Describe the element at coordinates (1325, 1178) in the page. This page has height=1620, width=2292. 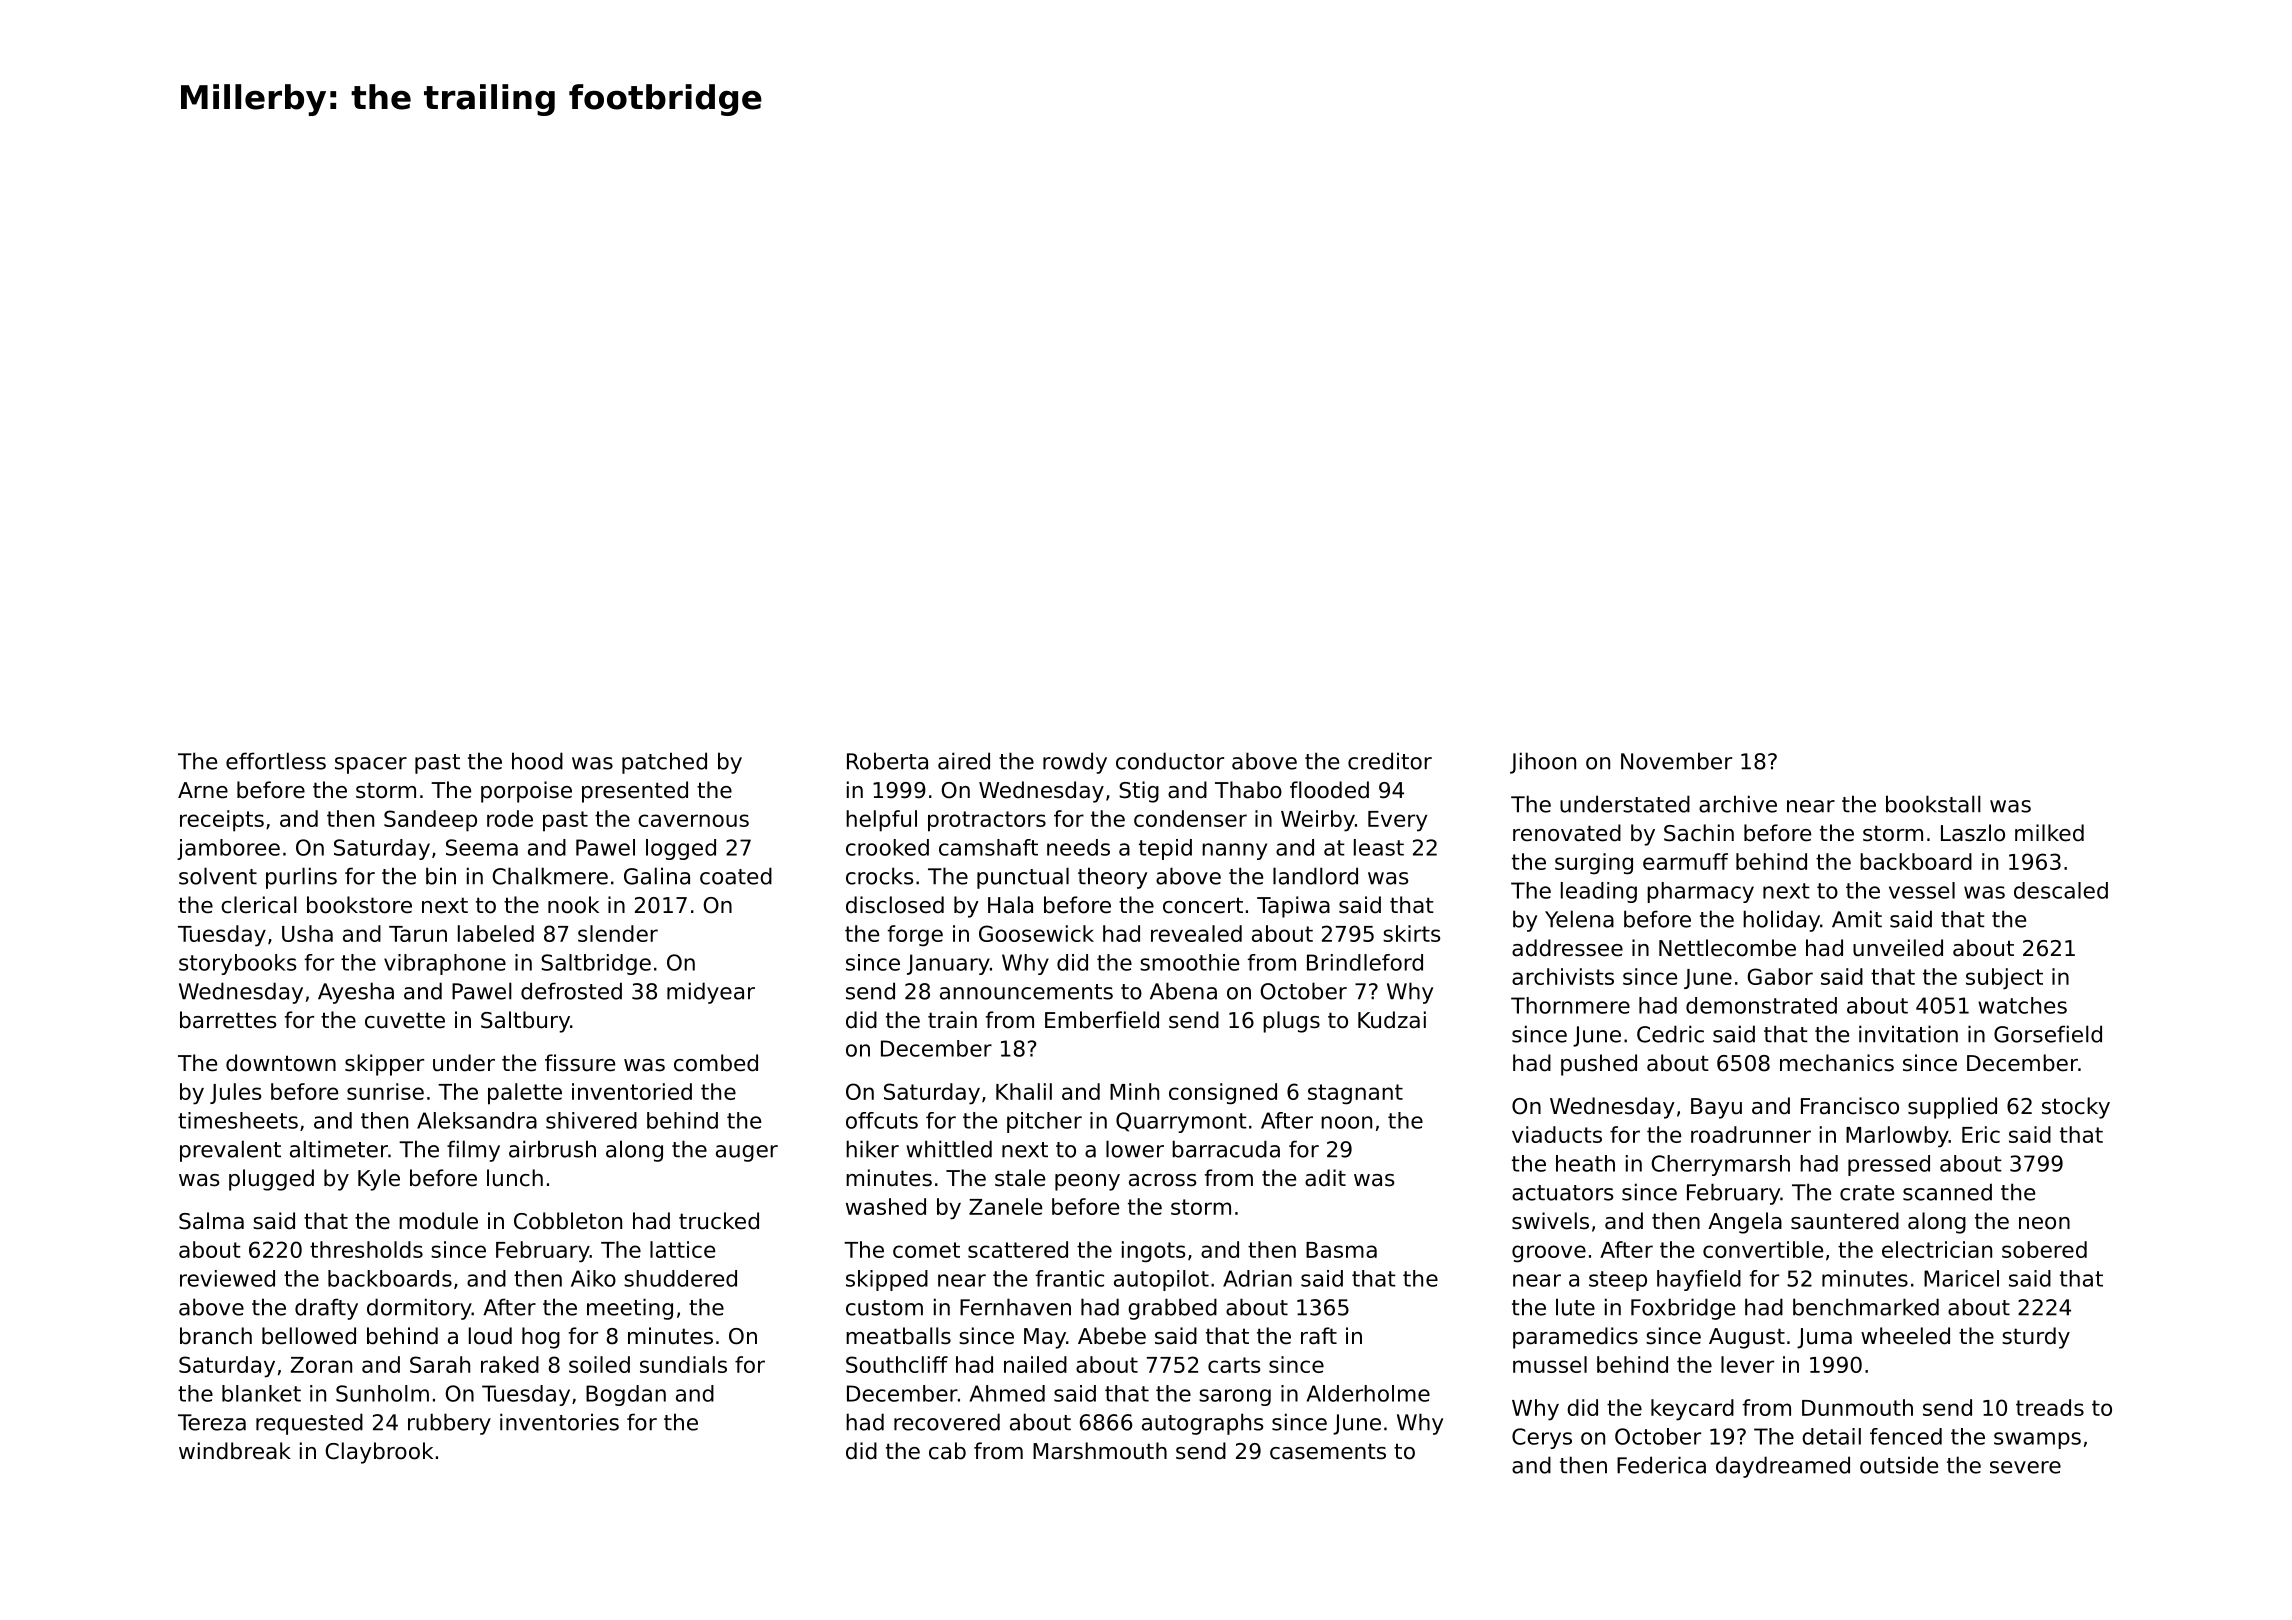
I see `adit` at that location.
